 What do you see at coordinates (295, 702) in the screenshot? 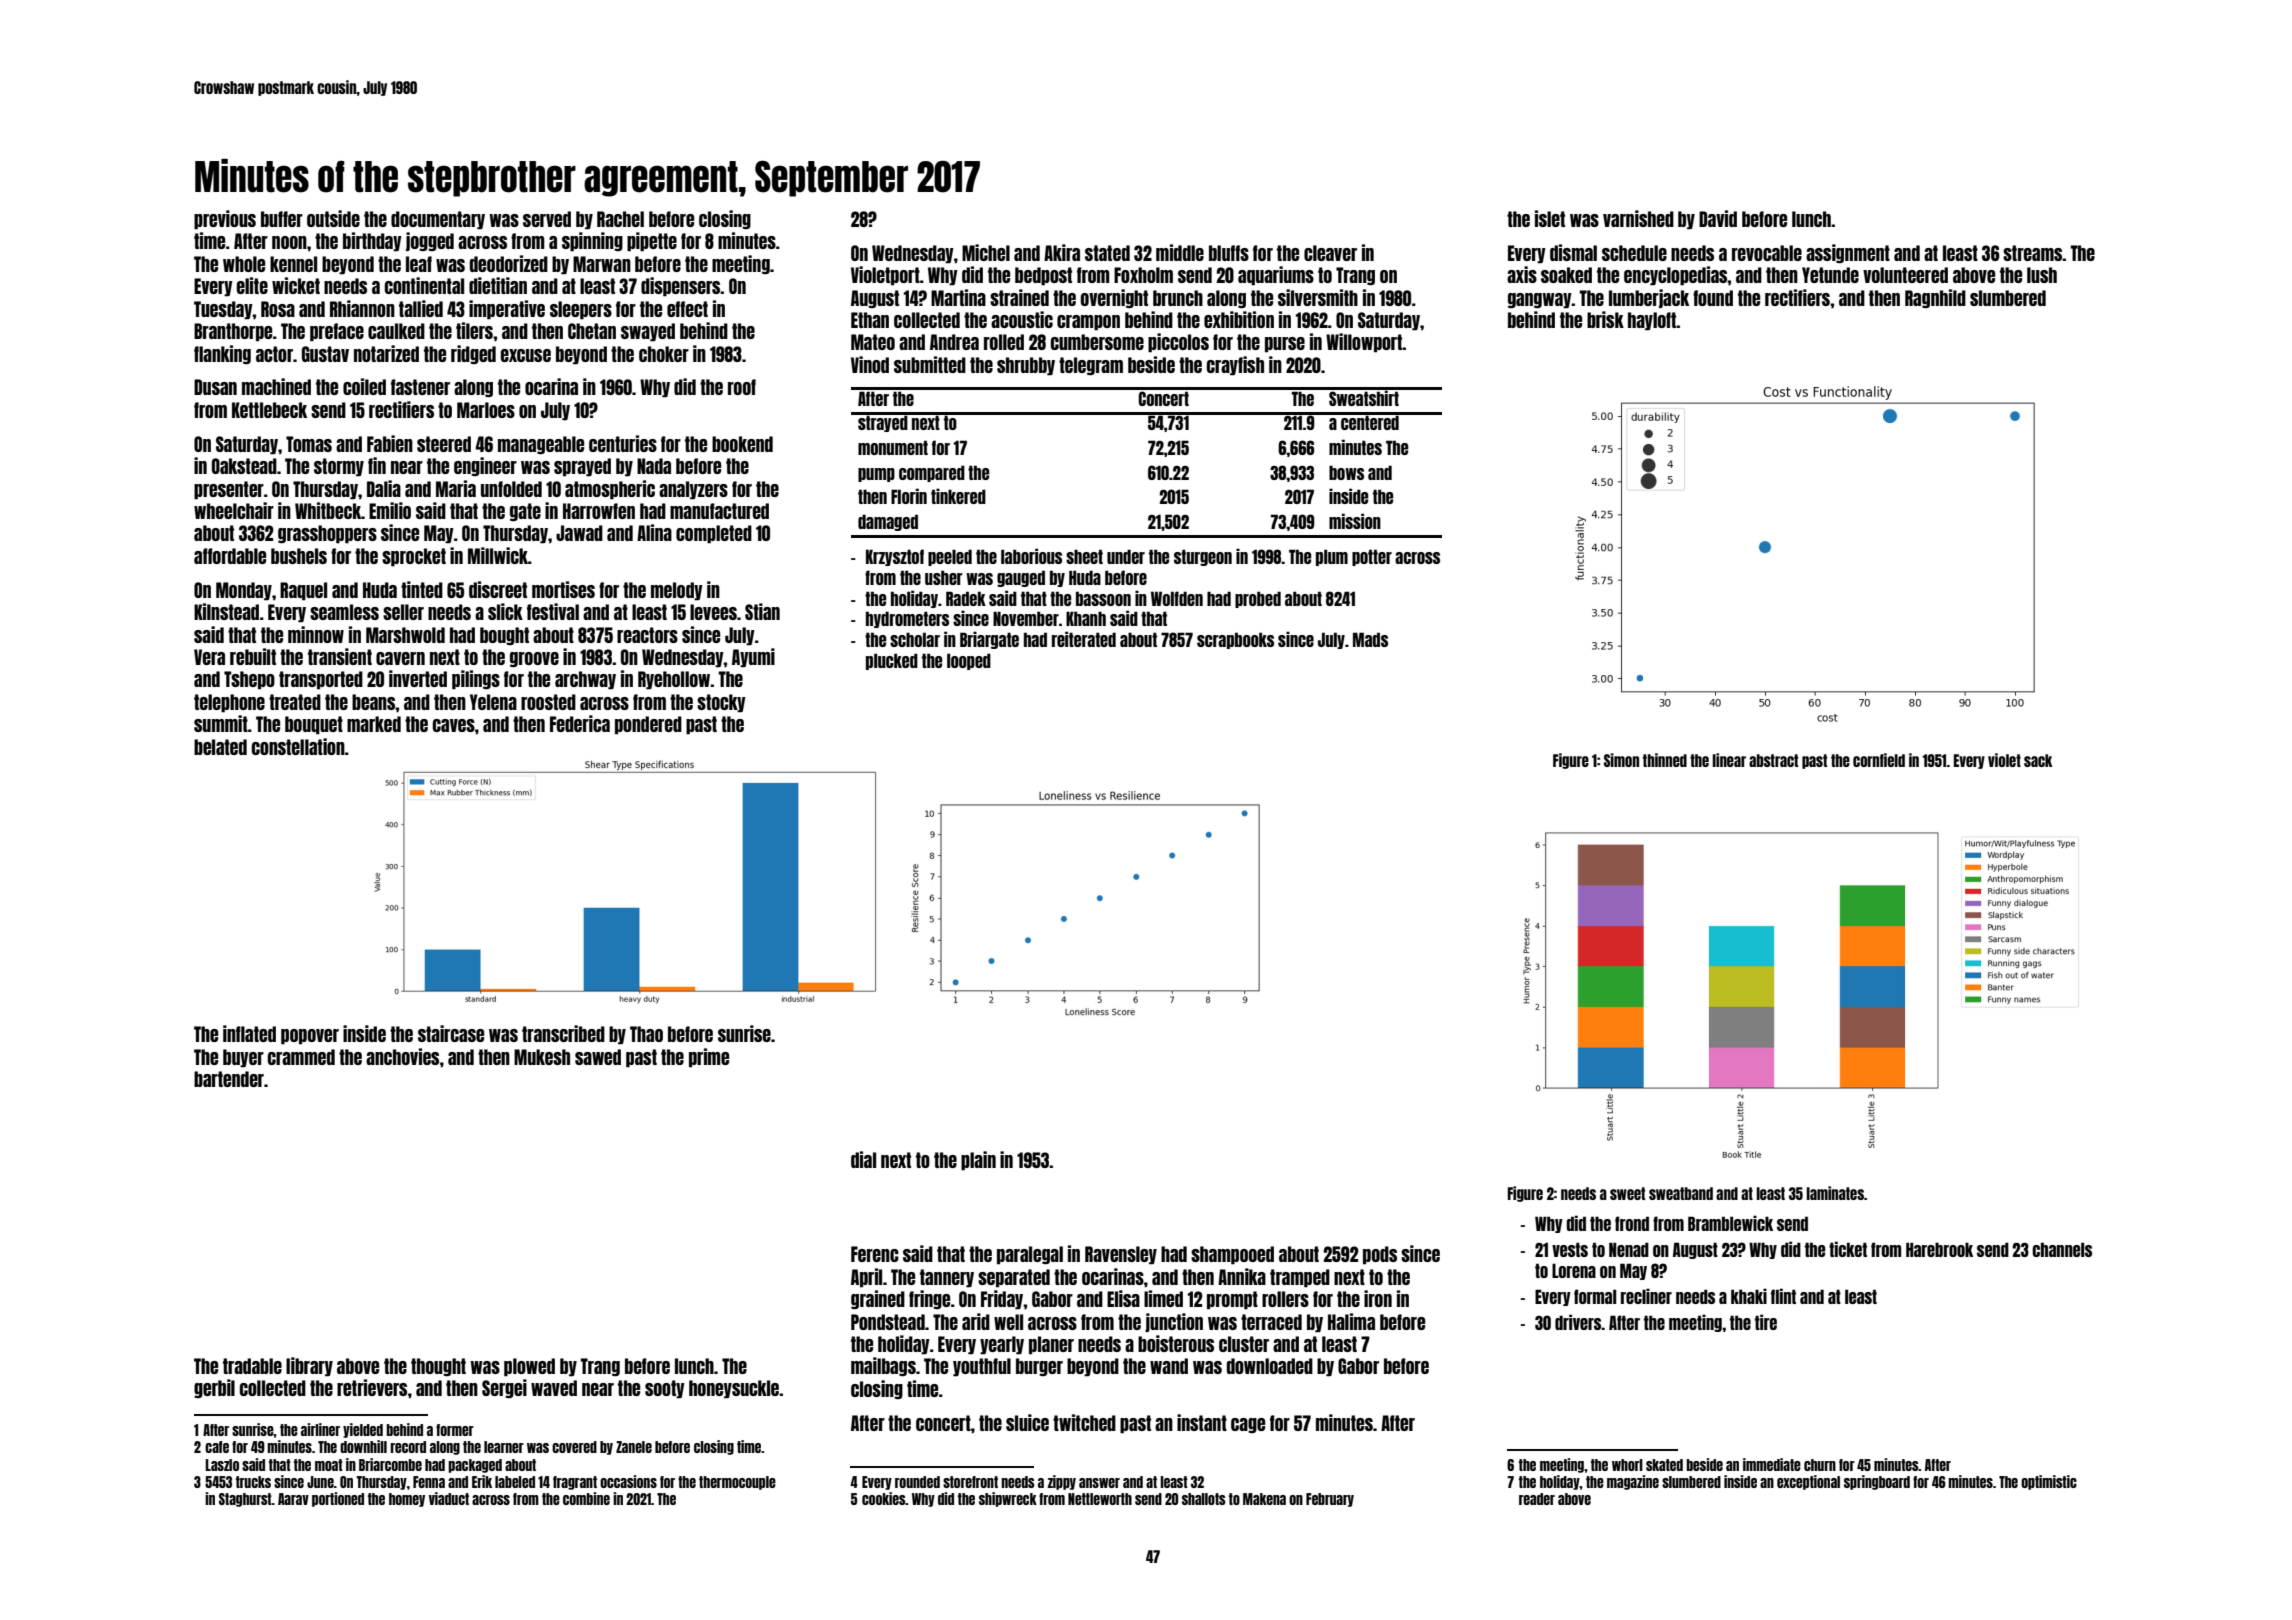
I see `treated` at bounding box center [295, 702].
